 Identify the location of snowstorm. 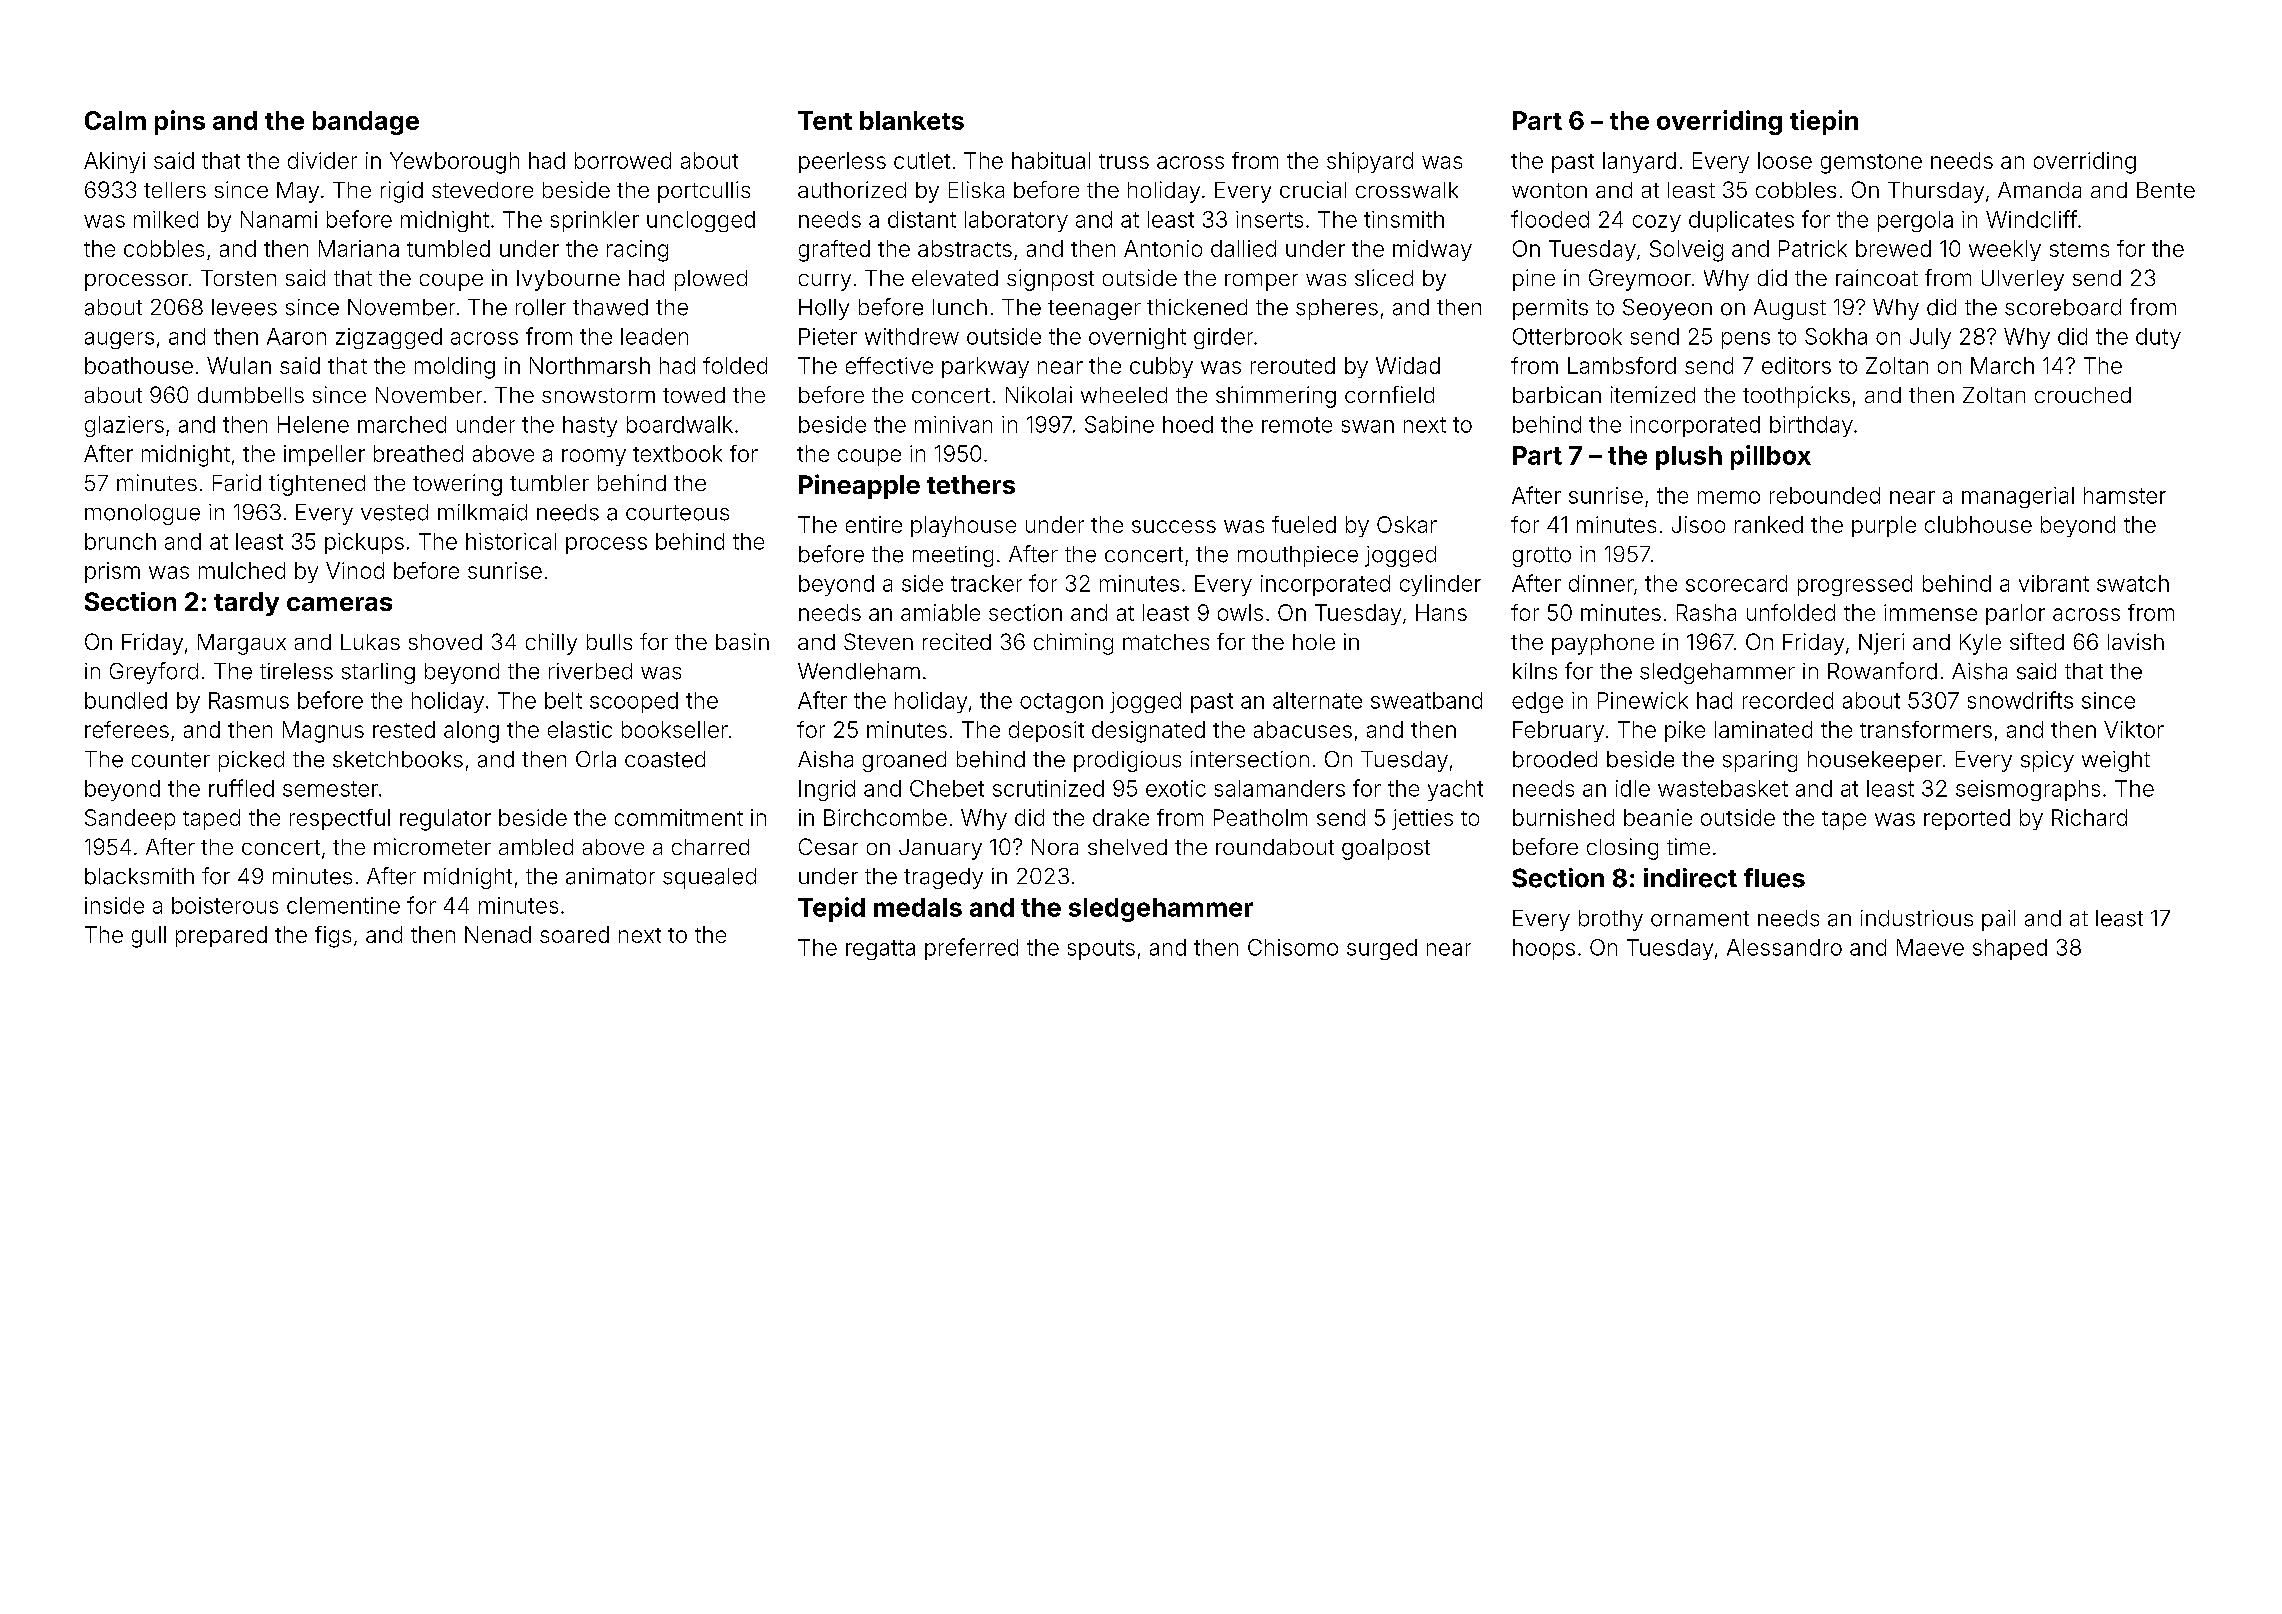
(598, 395).
